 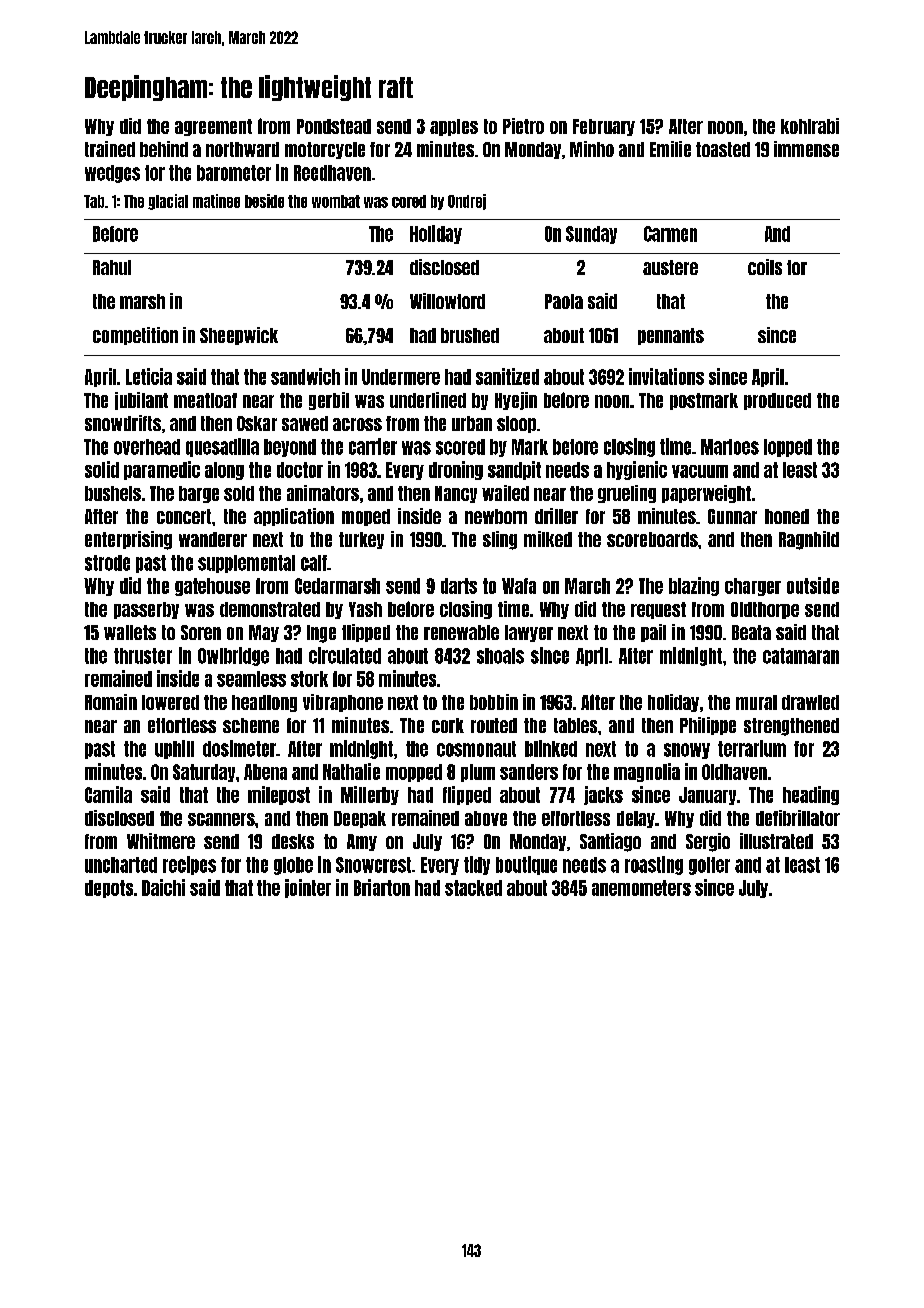 What do you see at coordinates (810, 126) in the image?
I see `kohlrabi` at bounding box center [810, 126].
